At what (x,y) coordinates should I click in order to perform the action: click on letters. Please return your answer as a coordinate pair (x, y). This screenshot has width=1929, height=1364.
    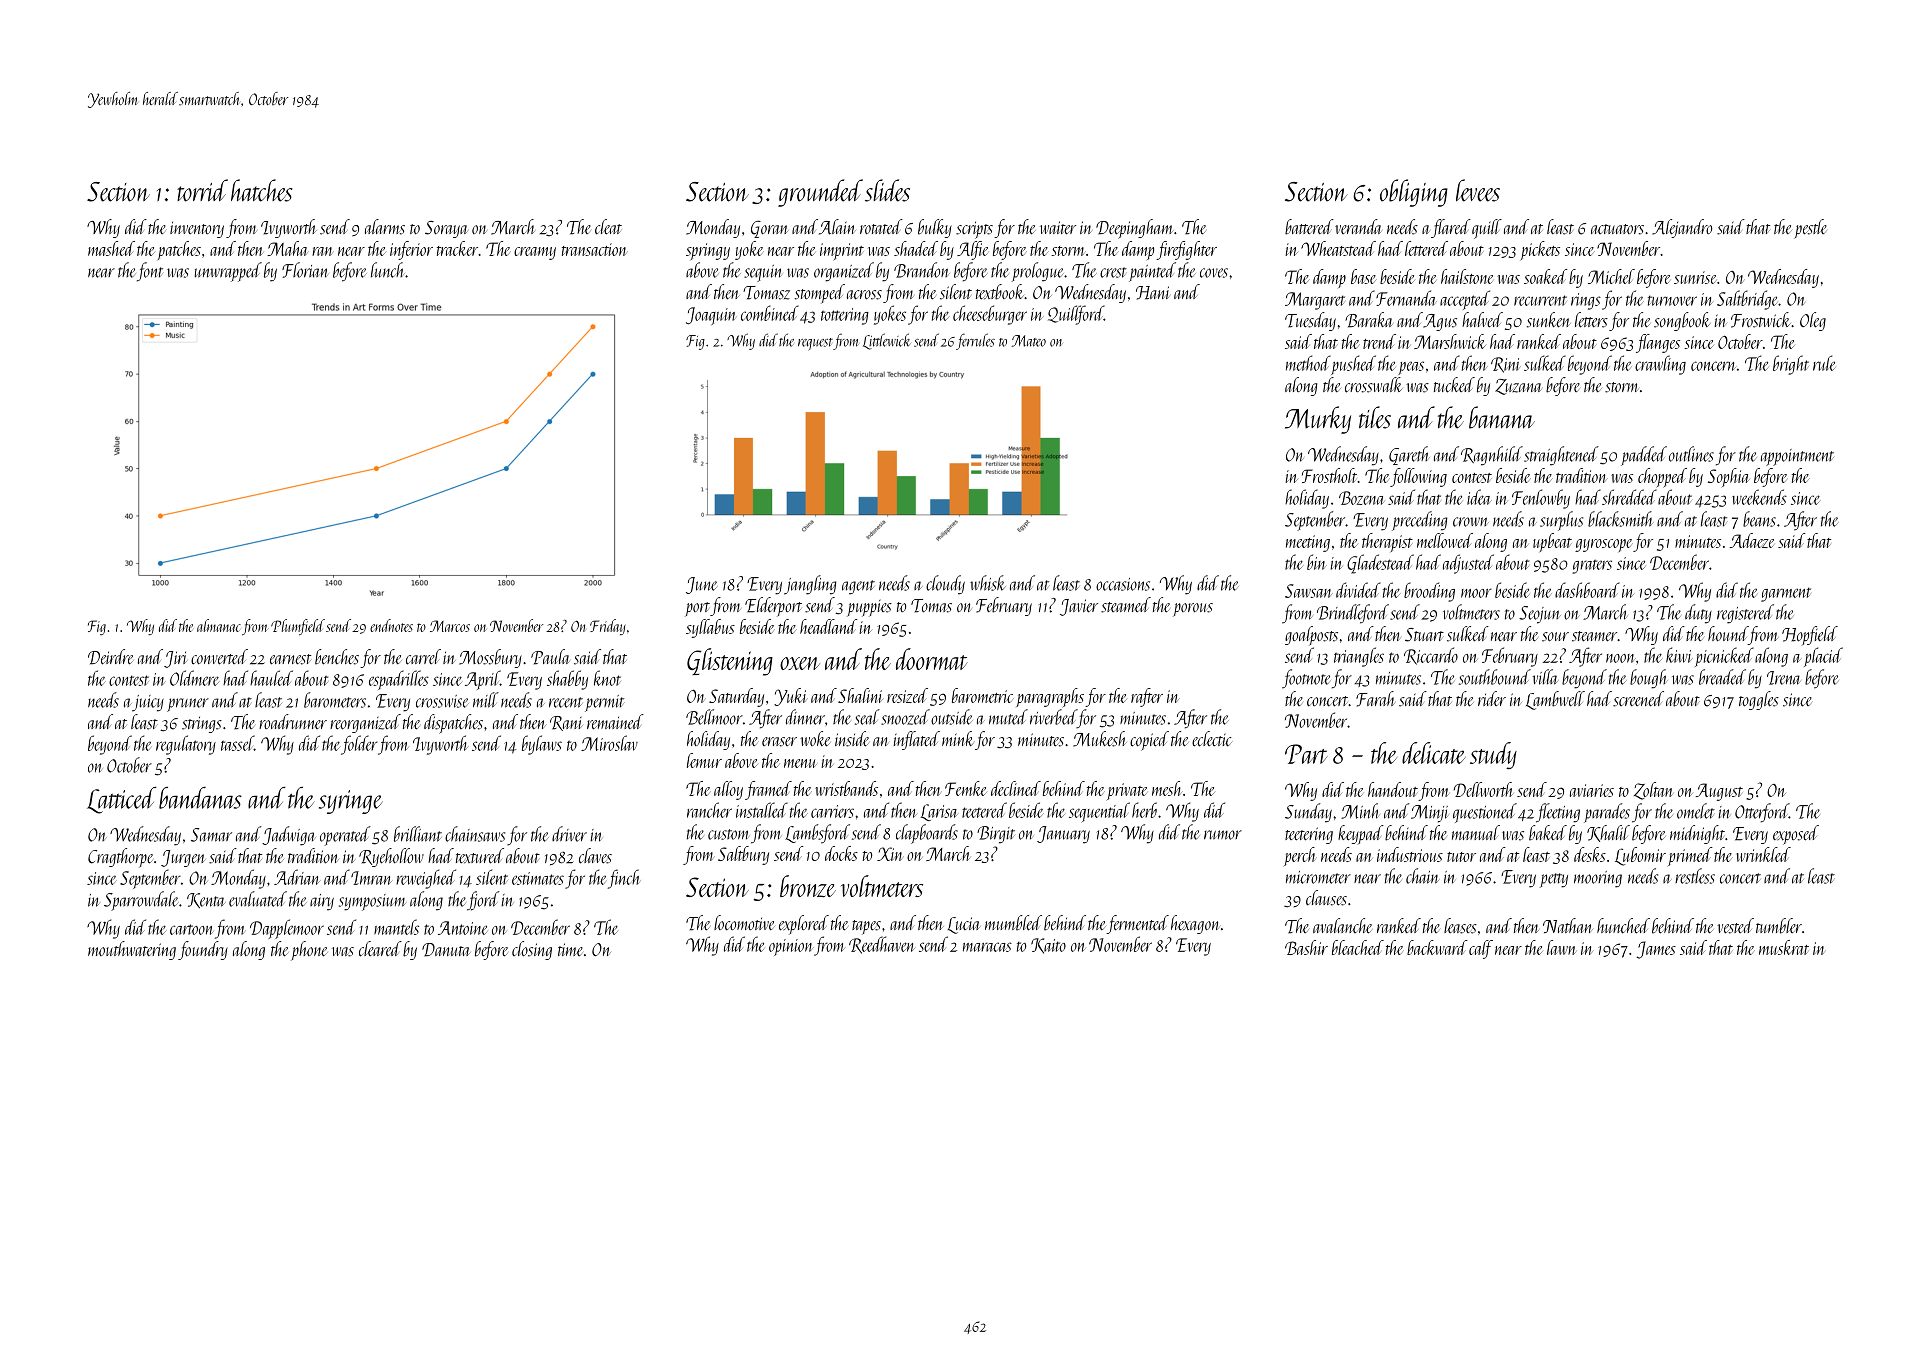
    Looking at the image, I should click on (1591, 320).
